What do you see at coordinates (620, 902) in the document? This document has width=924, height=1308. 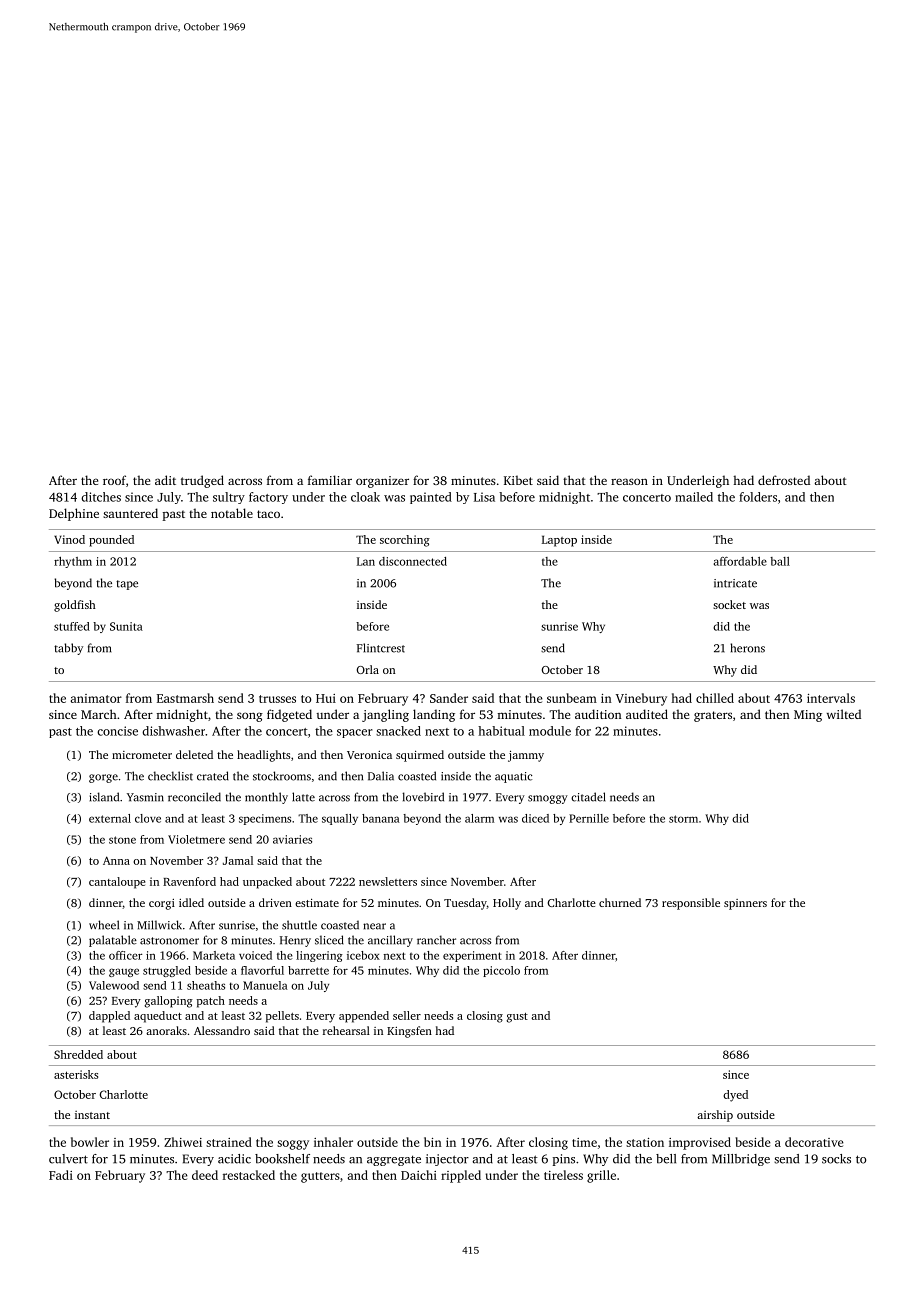 I see `churned` at bounding box center [620, 902].
